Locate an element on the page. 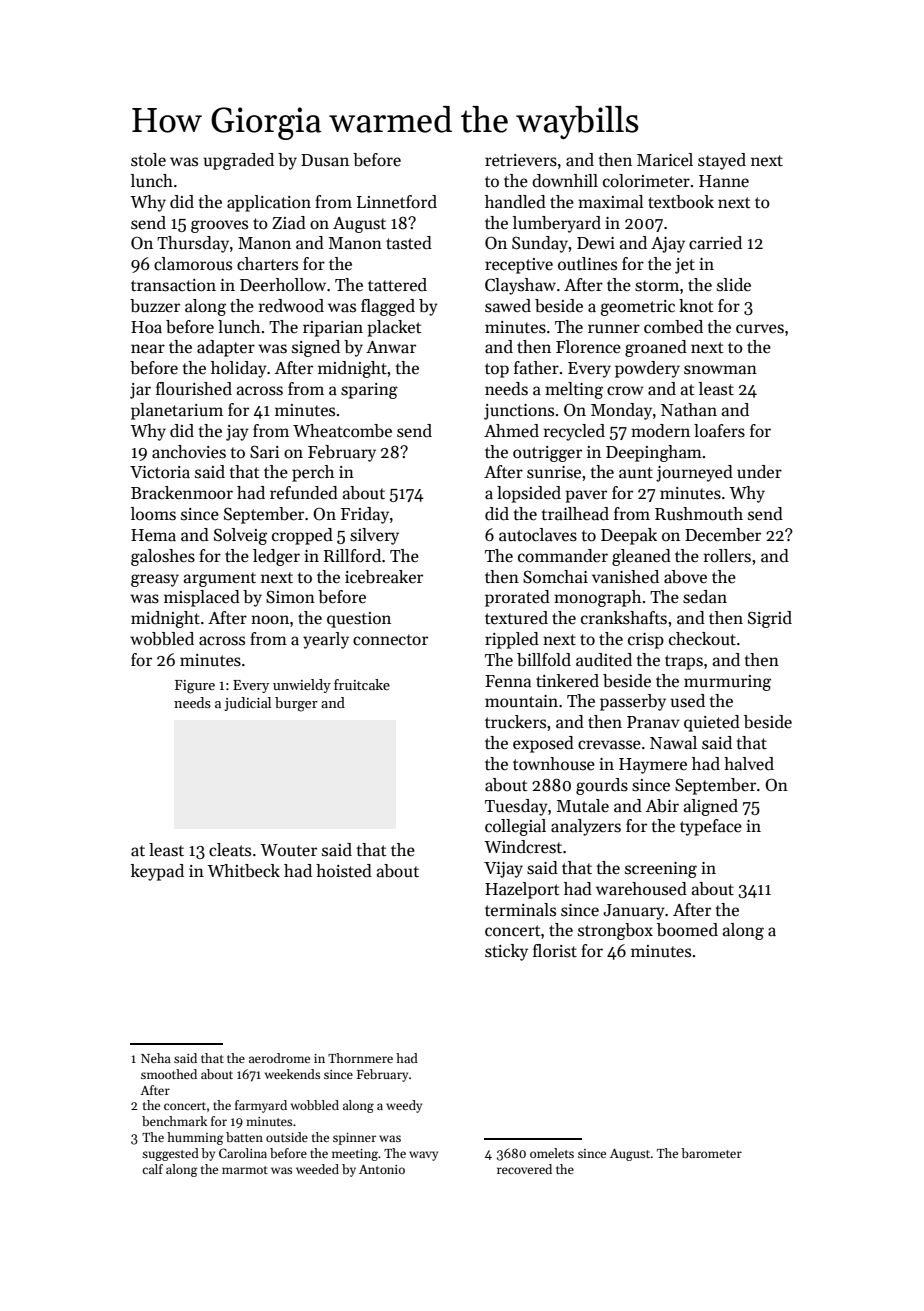 The image size is (924, 1311). Linnetford is located at coordinates (397, 202).
